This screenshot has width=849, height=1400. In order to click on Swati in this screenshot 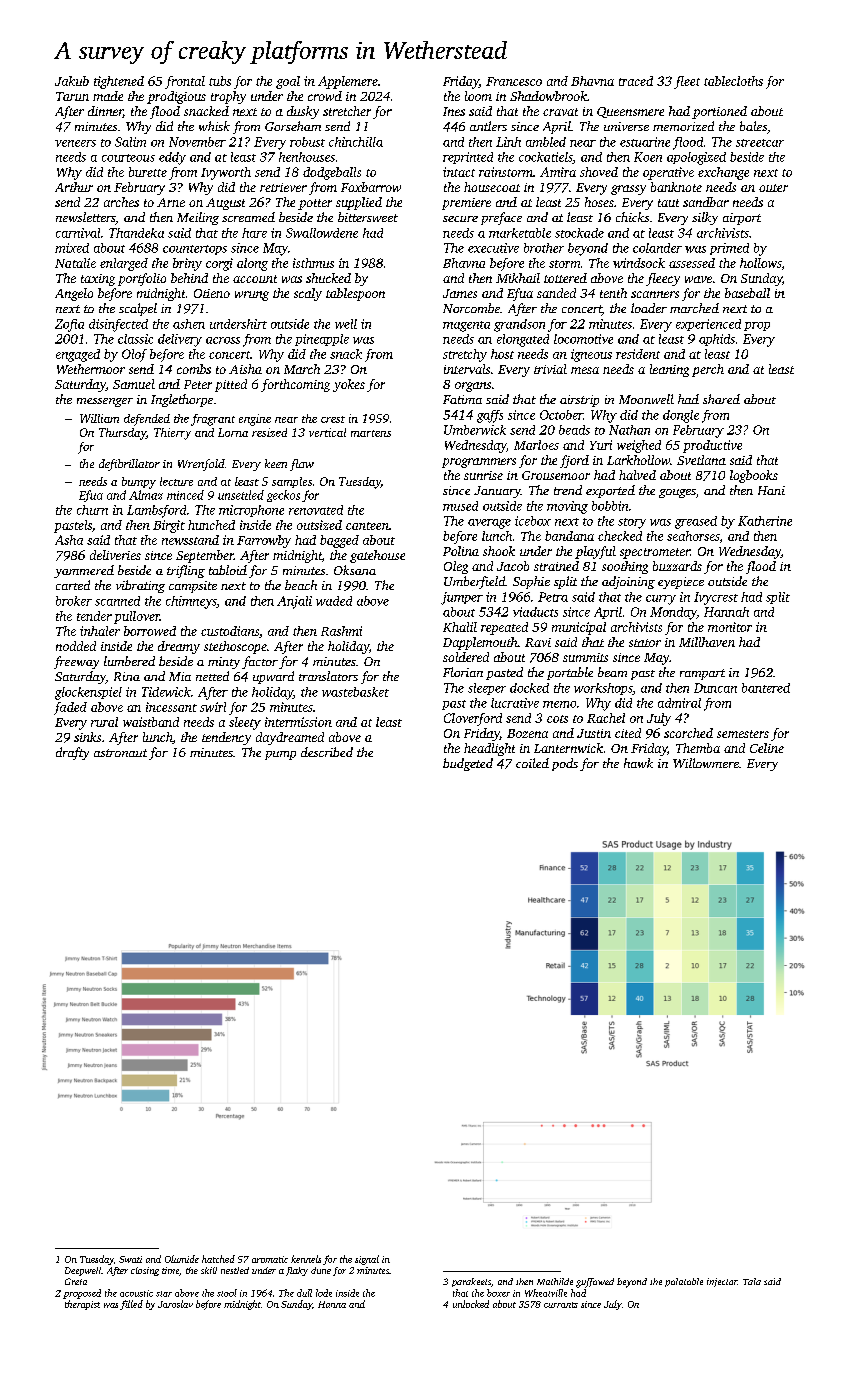, I will do `click(130, 1259)`.
